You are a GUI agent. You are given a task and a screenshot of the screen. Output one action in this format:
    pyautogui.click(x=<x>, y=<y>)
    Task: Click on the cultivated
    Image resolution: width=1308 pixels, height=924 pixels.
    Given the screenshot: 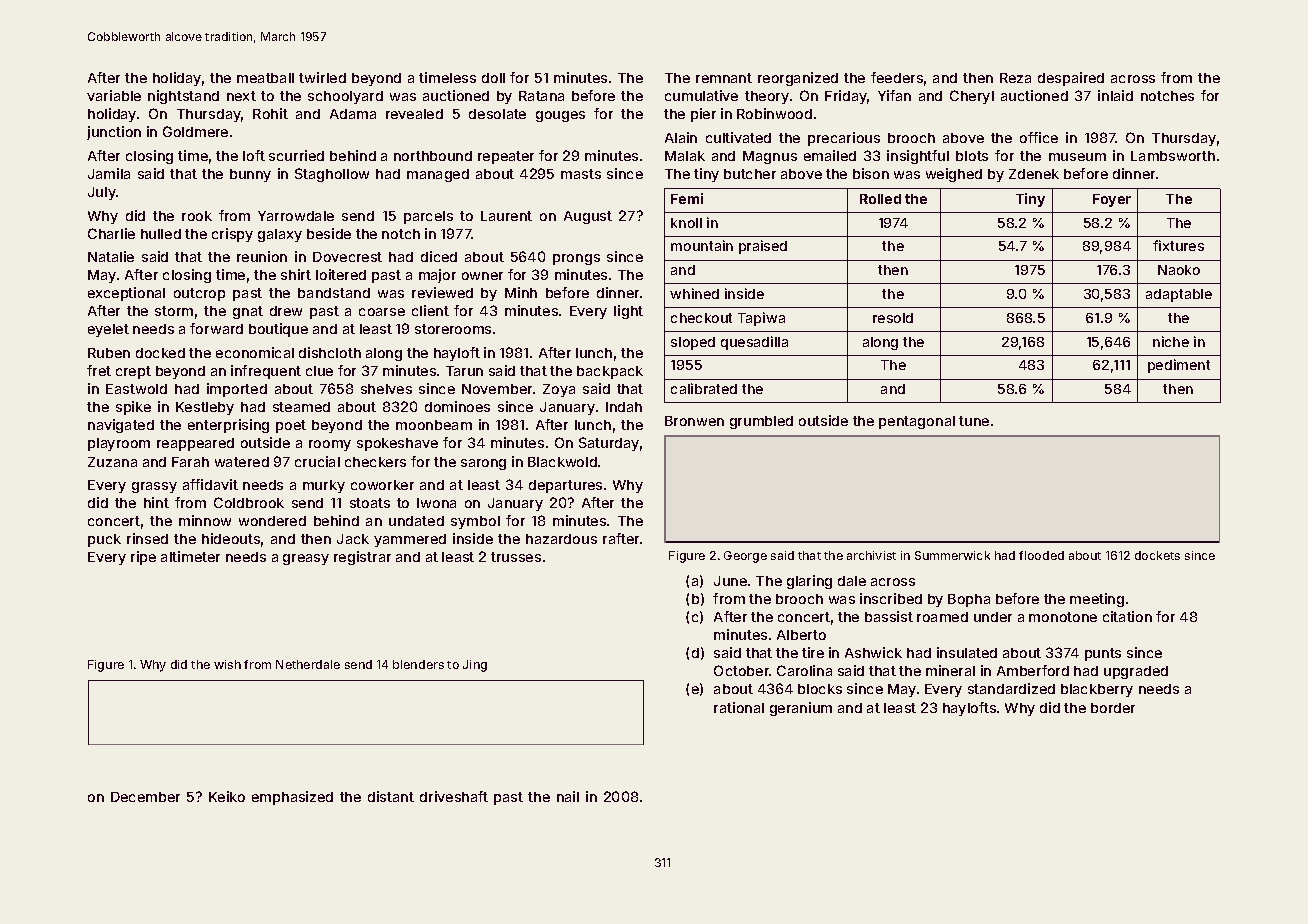 What is the action you would take?
    pyautogui.click(x=738, y=137)
